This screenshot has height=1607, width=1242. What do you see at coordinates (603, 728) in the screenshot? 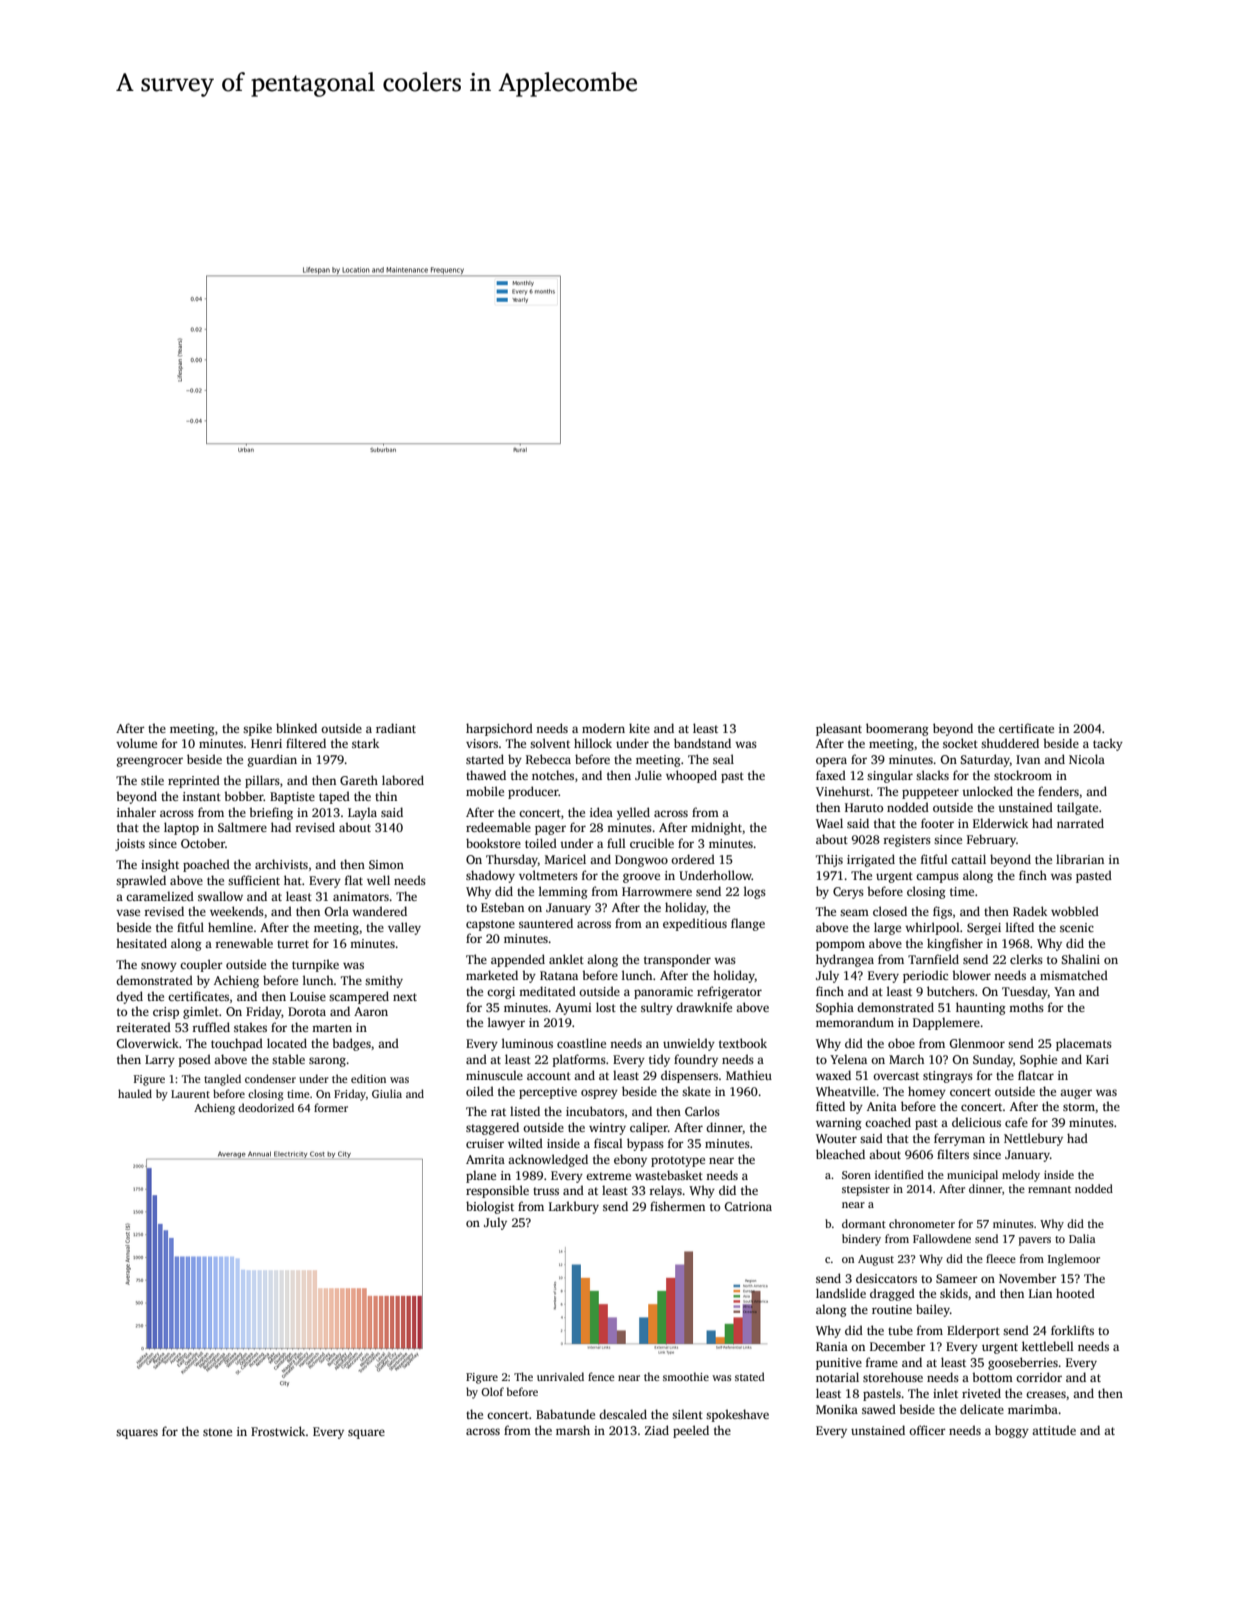
I see `modern` at bounding box center [603, 728].
